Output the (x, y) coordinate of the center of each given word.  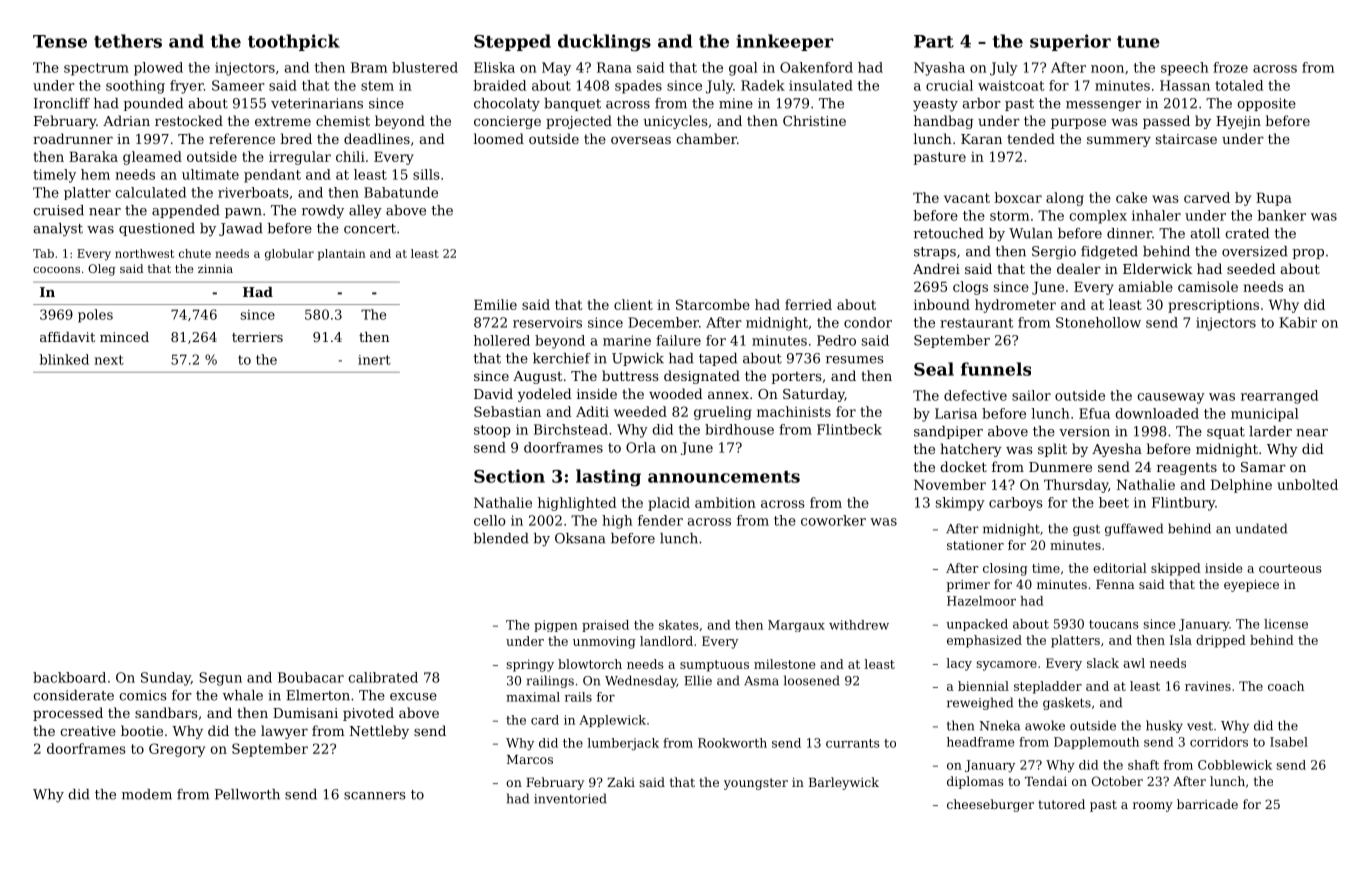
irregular (300, 158)
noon (1107, 69)
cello (490, 520)
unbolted (1308, 484)
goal (743, 69)
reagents (1187, 468)
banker (1281, 215)
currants (853, 743)
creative (88, 731)
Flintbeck (849, 429)
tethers (128, 41)
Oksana (580, 538)
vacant (967, 198)
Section (509, 476)
